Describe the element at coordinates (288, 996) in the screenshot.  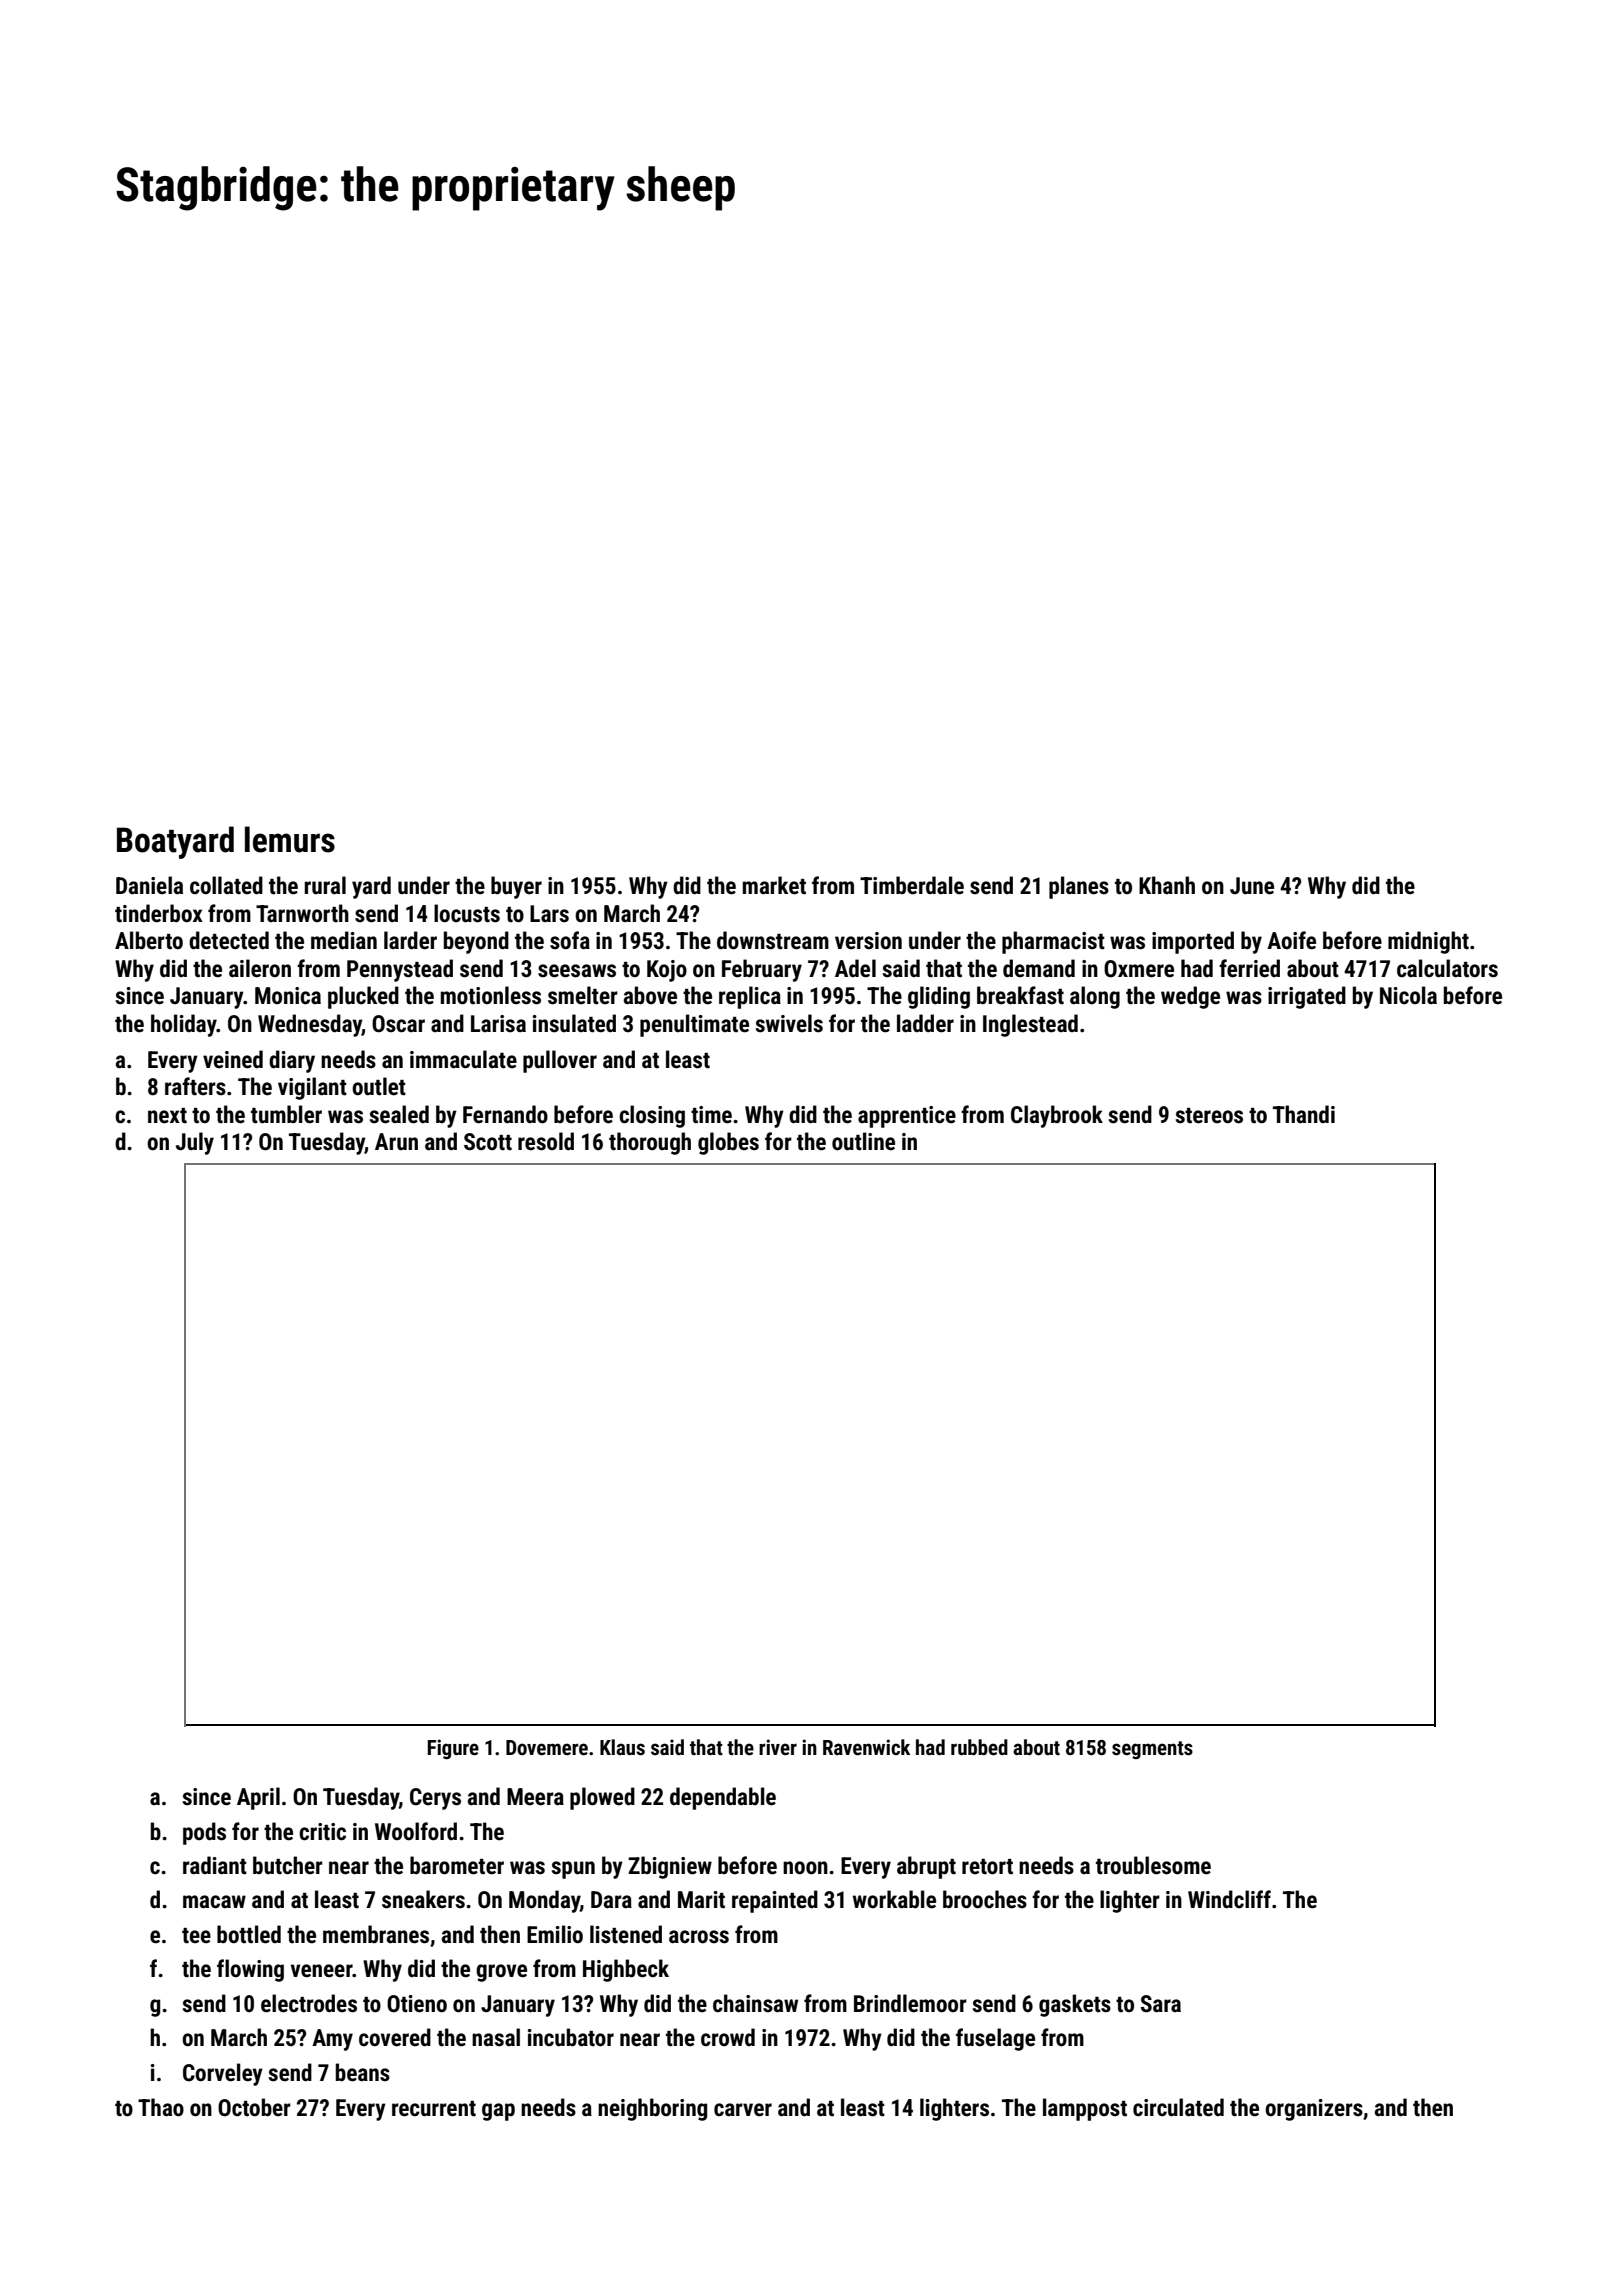
I see `Monica` at that location.
